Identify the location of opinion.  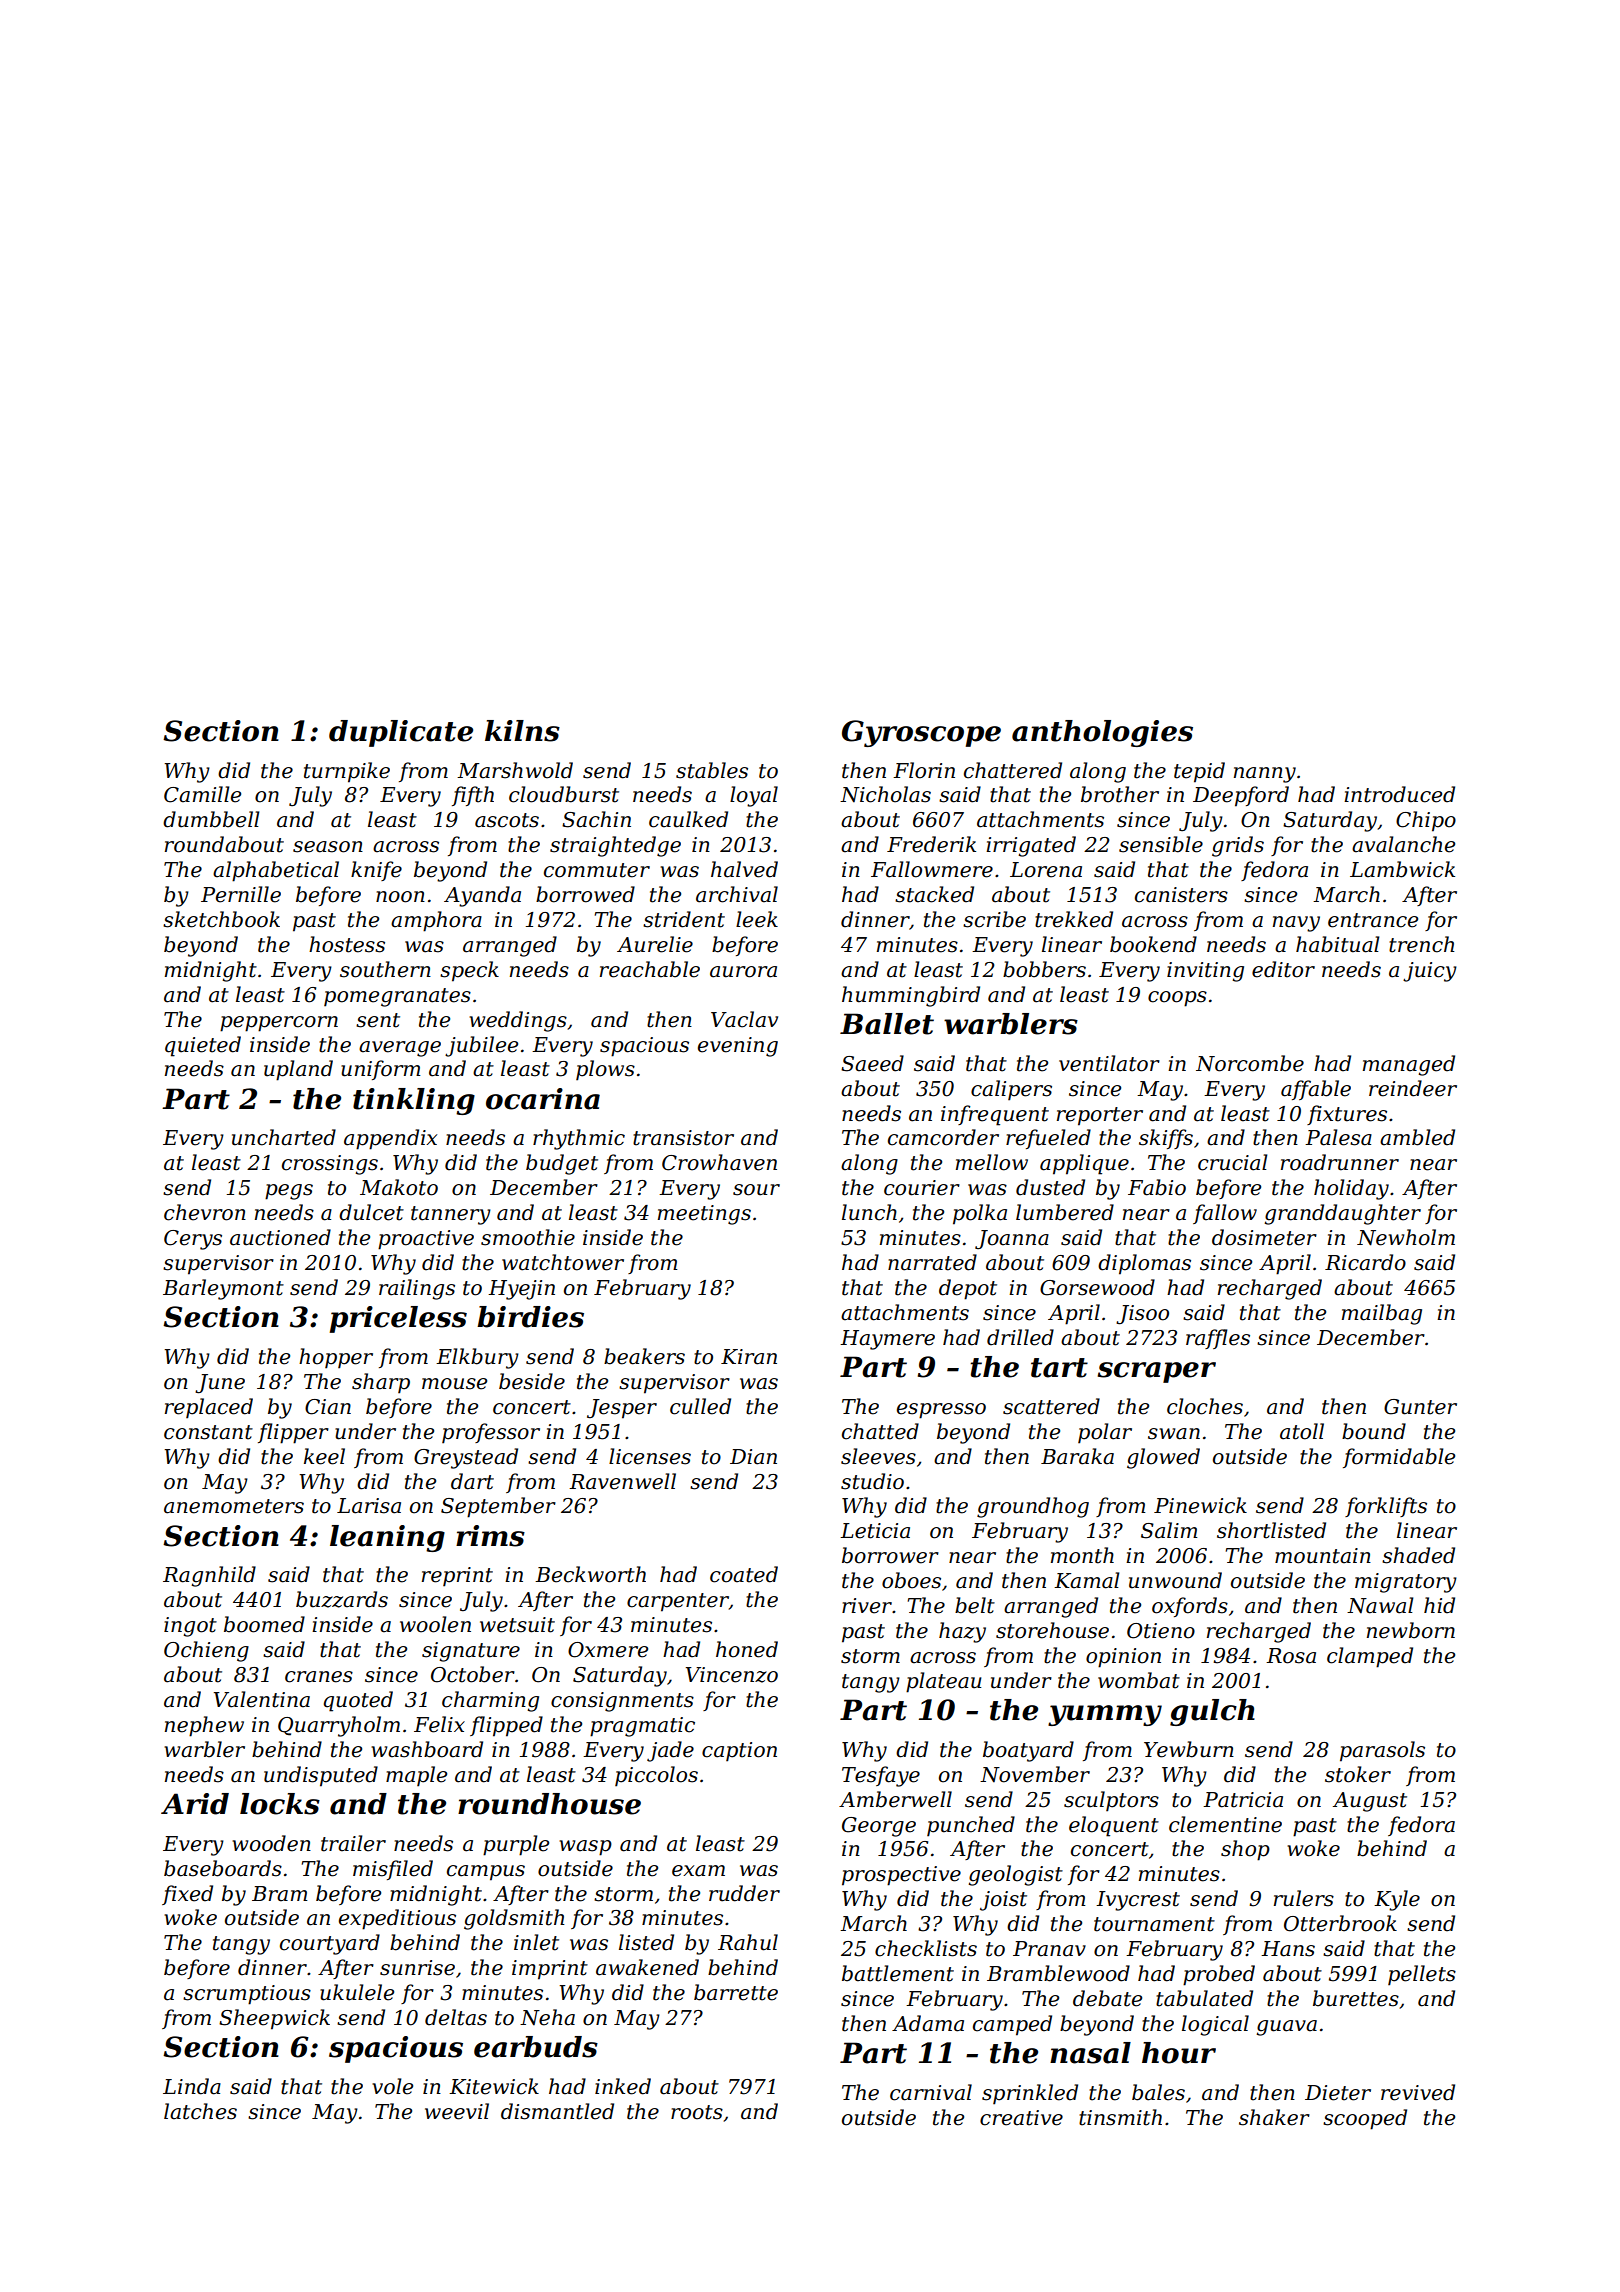
(1123, 1658).
